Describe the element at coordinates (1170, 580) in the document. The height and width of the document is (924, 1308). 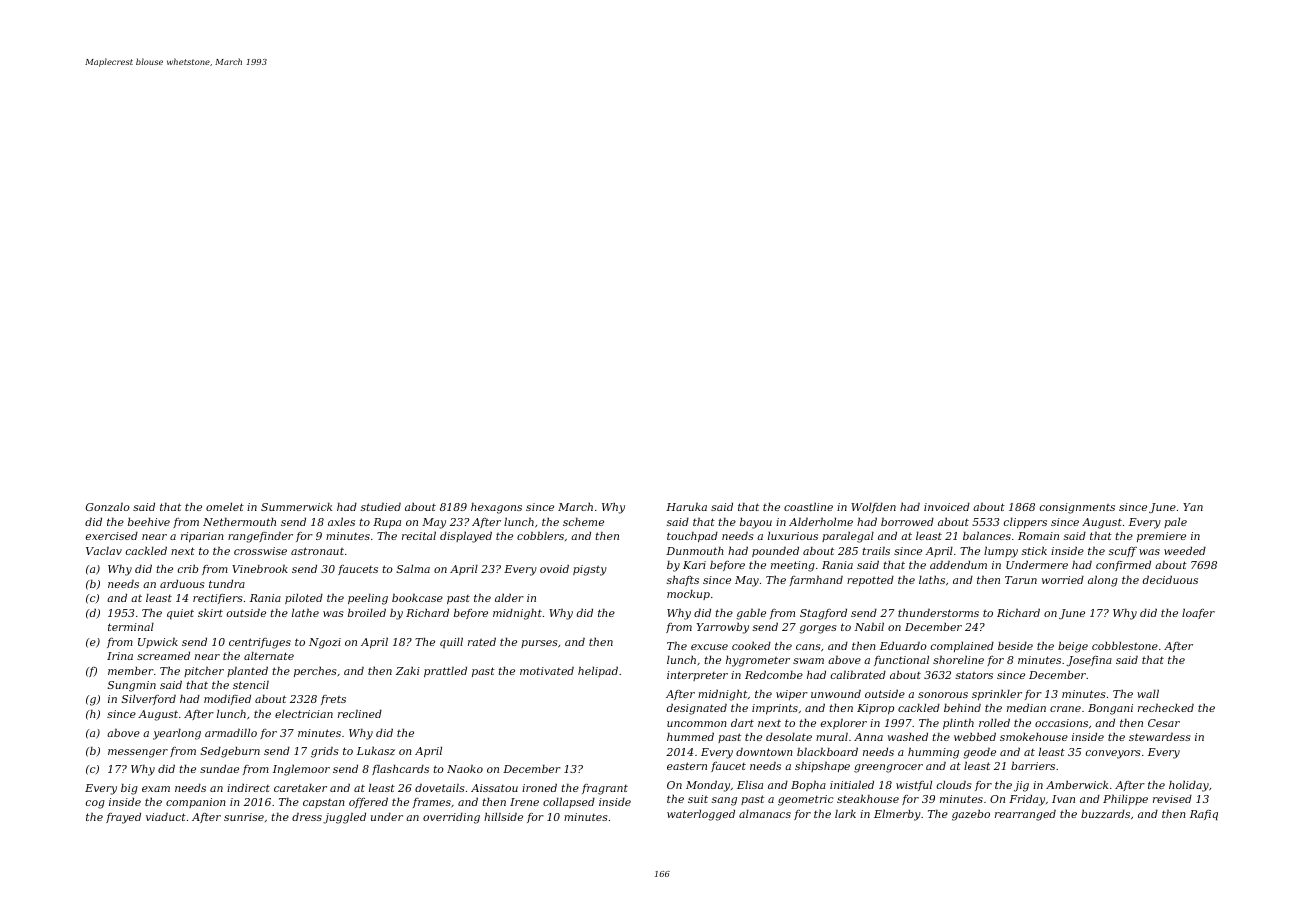
I see `deciduous` at that location.
